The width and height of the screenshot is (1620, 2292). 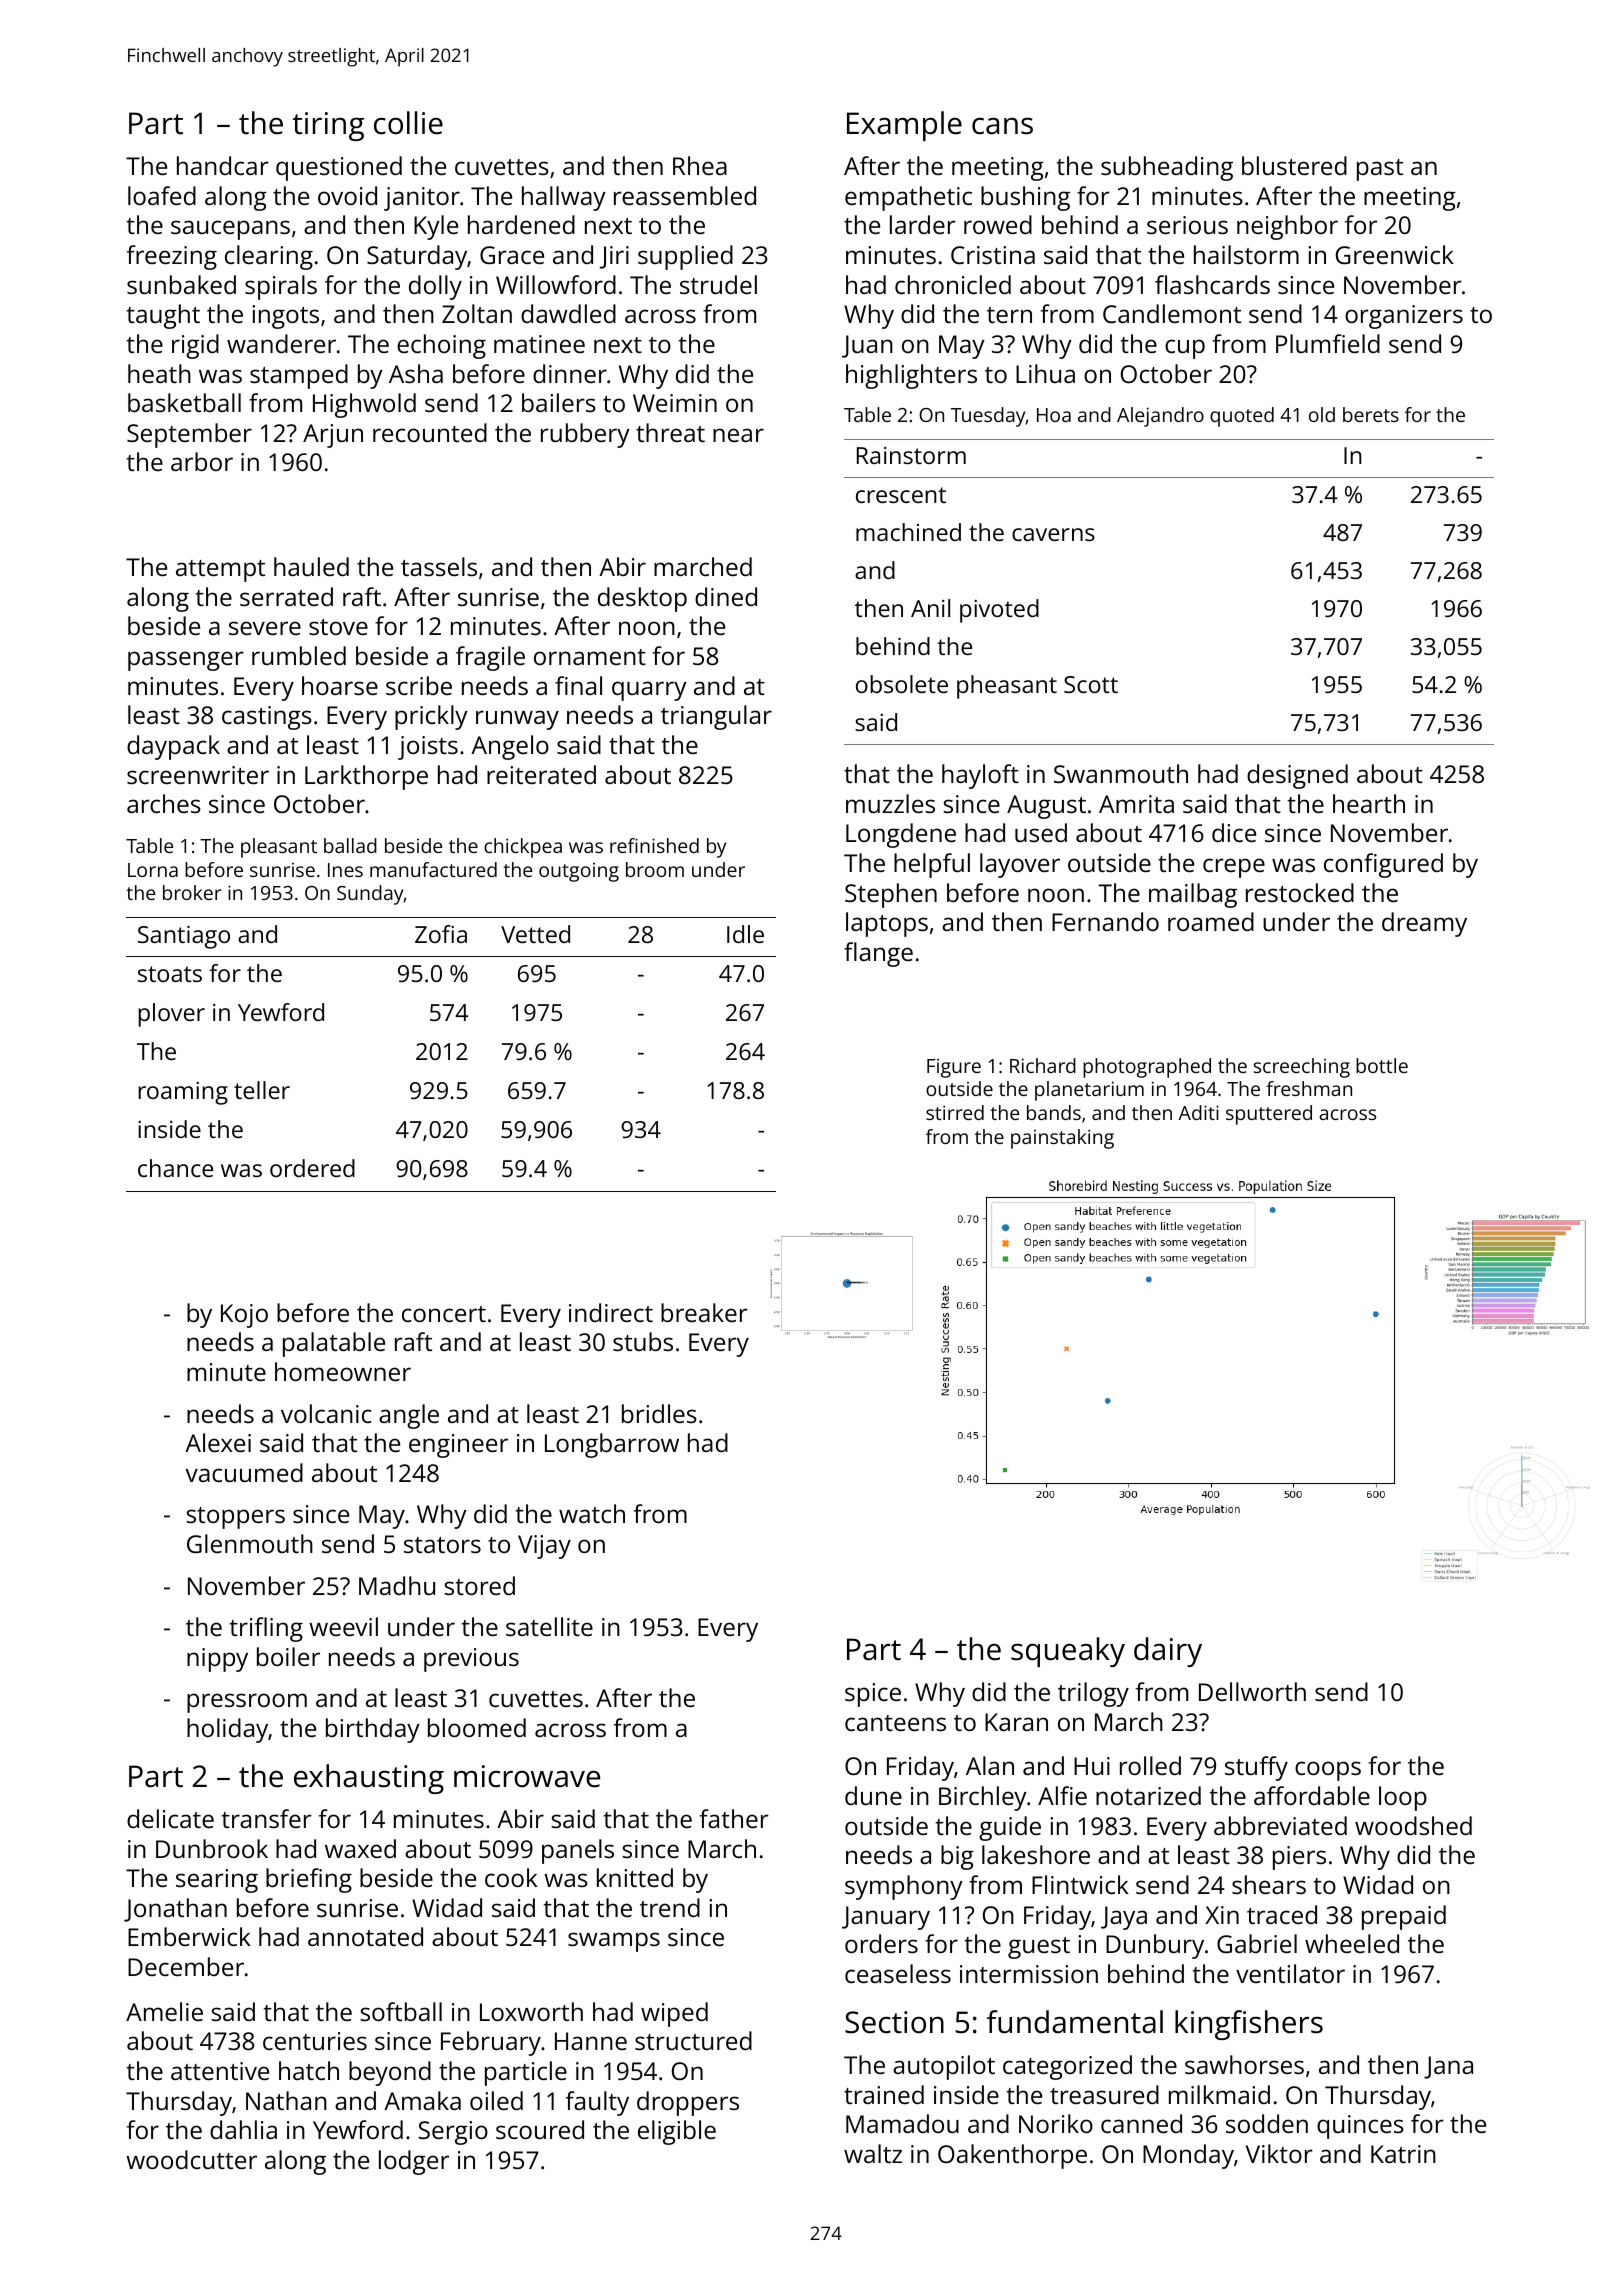 I want to click on woodcutter, so click(x=191, y=2159).
